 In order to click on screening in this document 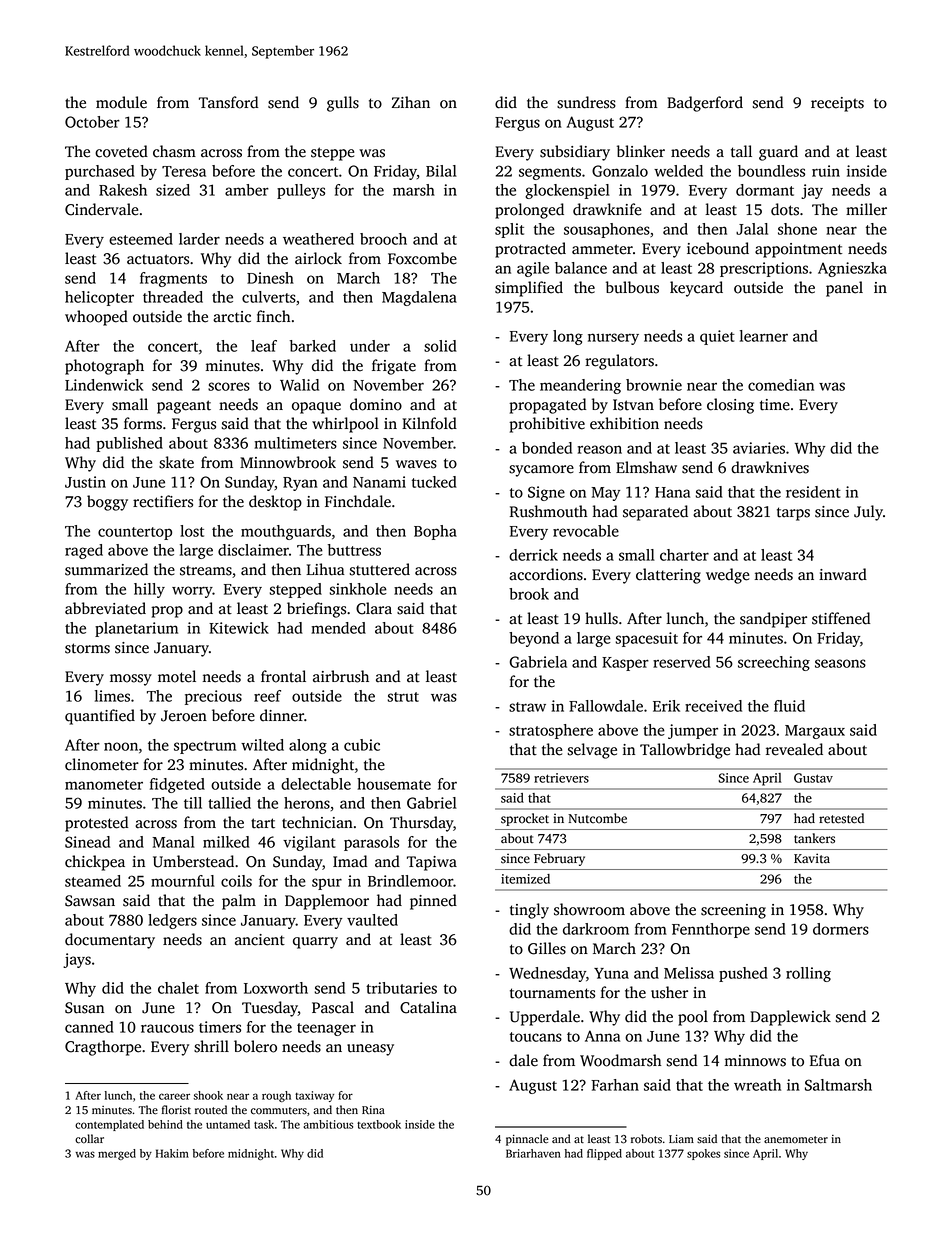, I will do `click(733, 911)`.
